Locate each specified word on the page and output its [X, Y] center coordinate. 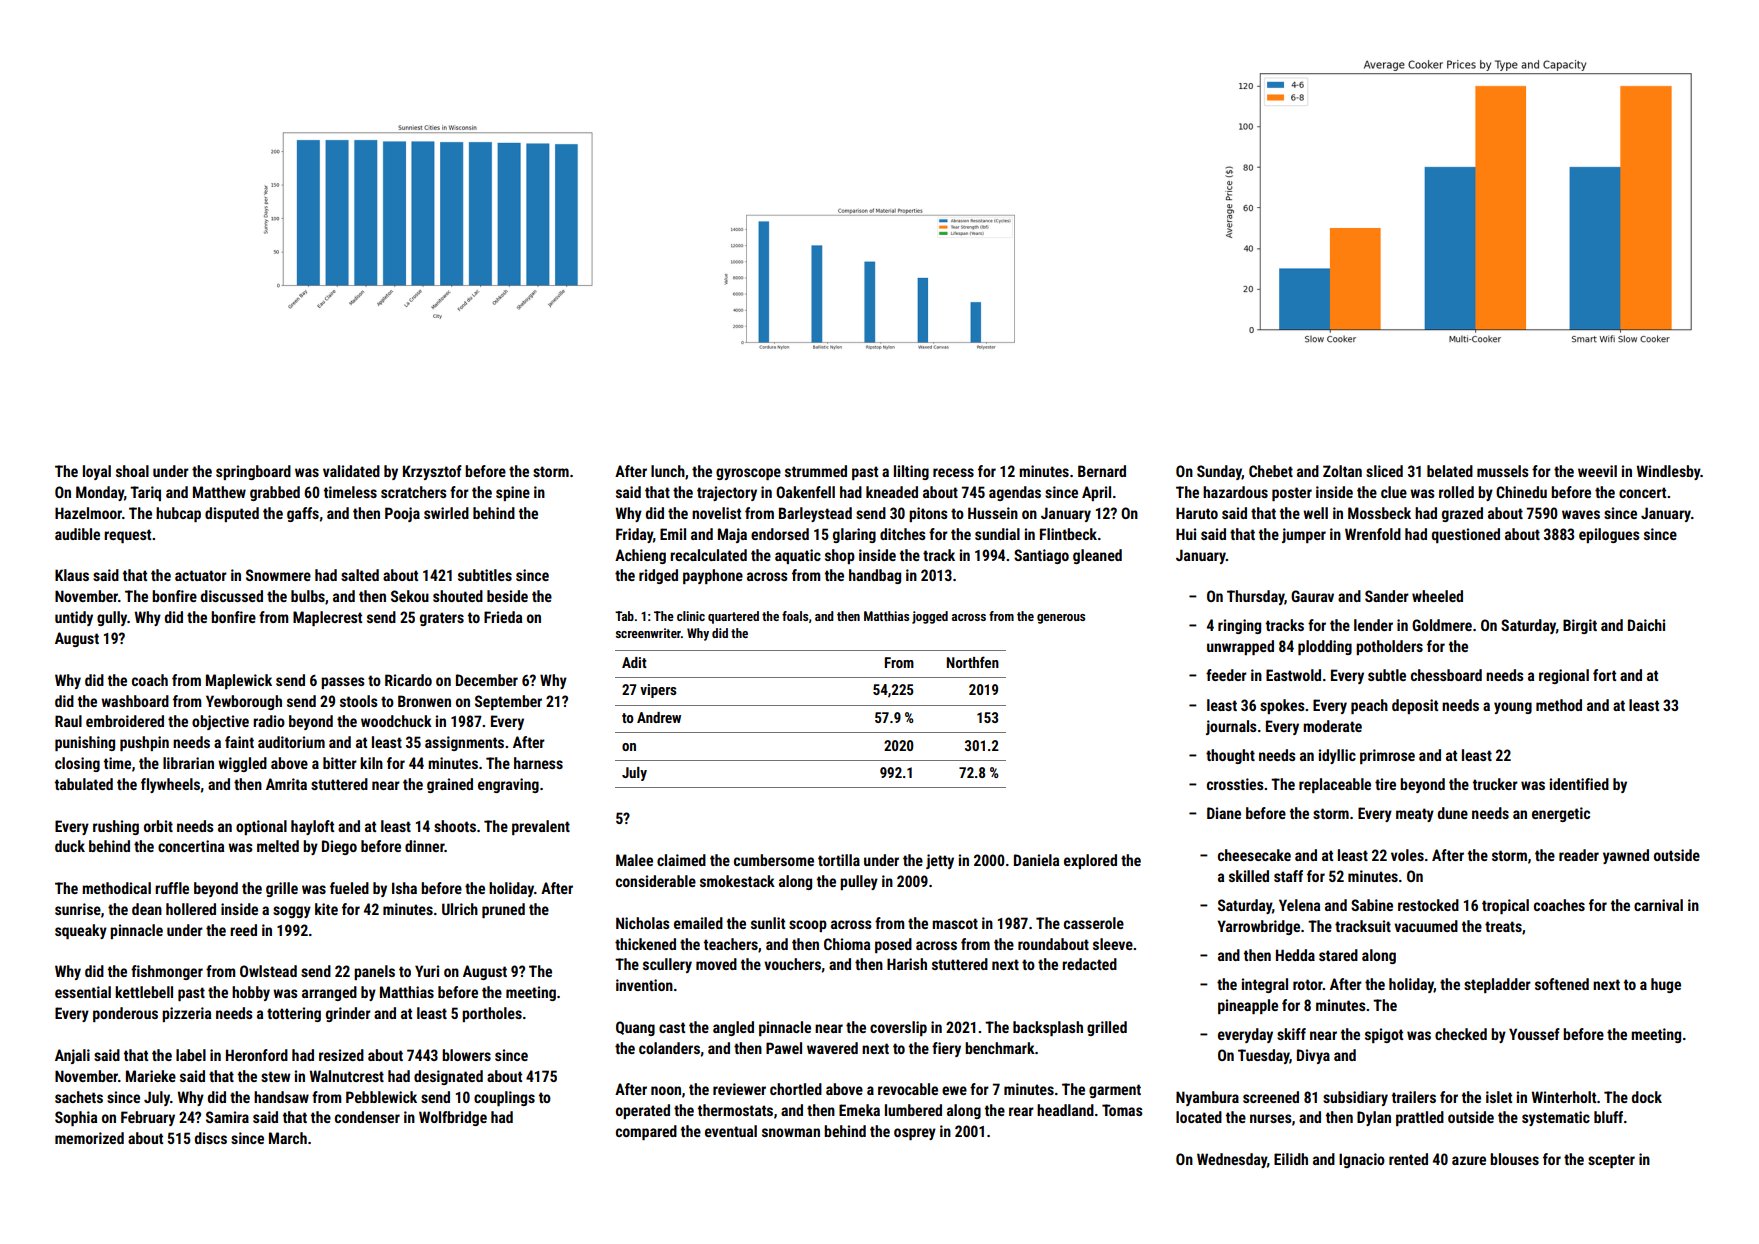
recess [953, 472]
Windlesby [1668, 472]
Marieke [151, 1076]
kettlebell [144, 992]
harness [538, 763]
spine [513, 493]
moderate [1332, 726]
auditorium [291, 742]
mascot [955, 923]
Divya [1313, 1056]
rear [1021, 1111]
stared [1338, 955]
